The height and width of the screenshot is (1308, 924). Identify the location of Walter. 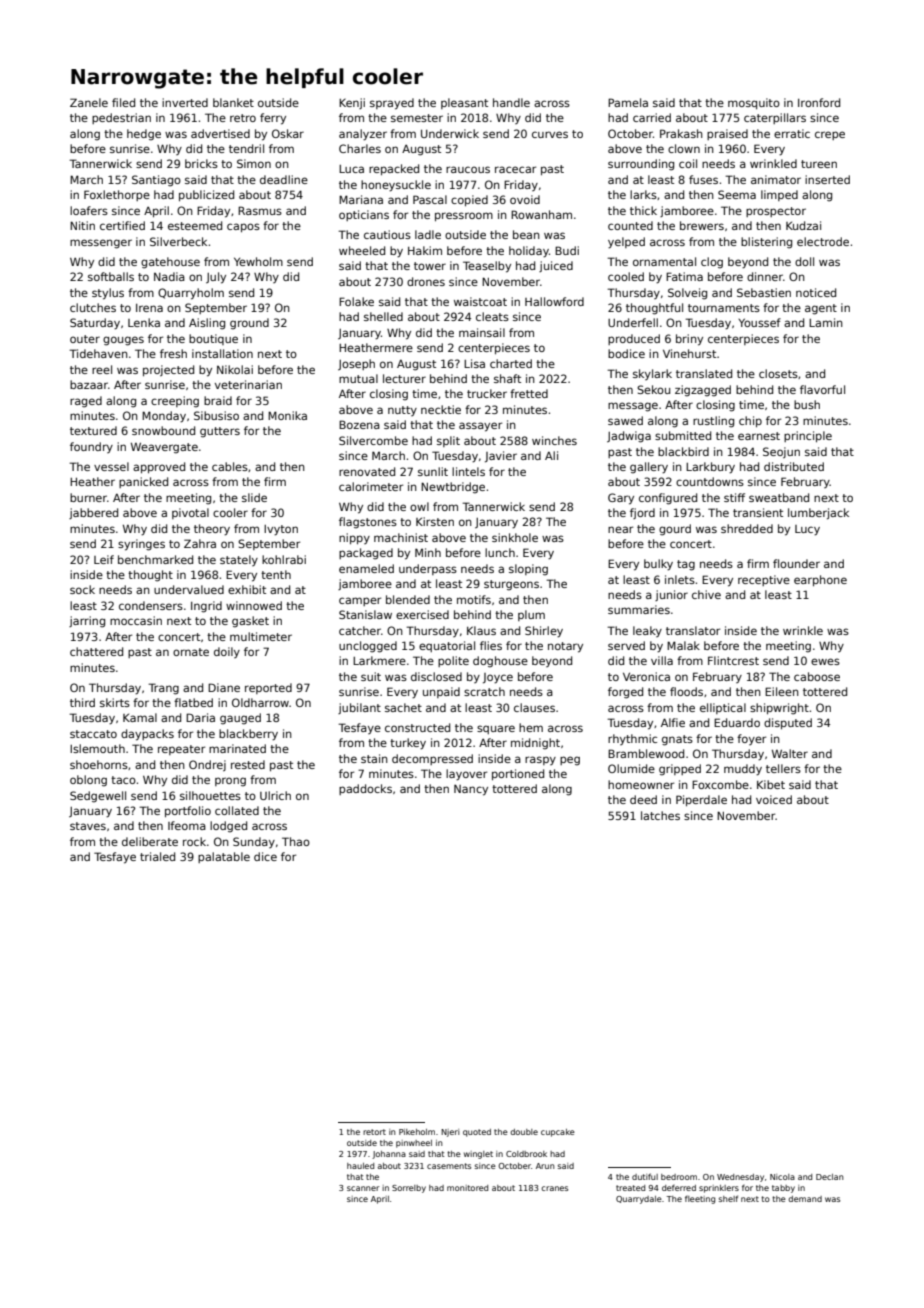
(790, 753).
